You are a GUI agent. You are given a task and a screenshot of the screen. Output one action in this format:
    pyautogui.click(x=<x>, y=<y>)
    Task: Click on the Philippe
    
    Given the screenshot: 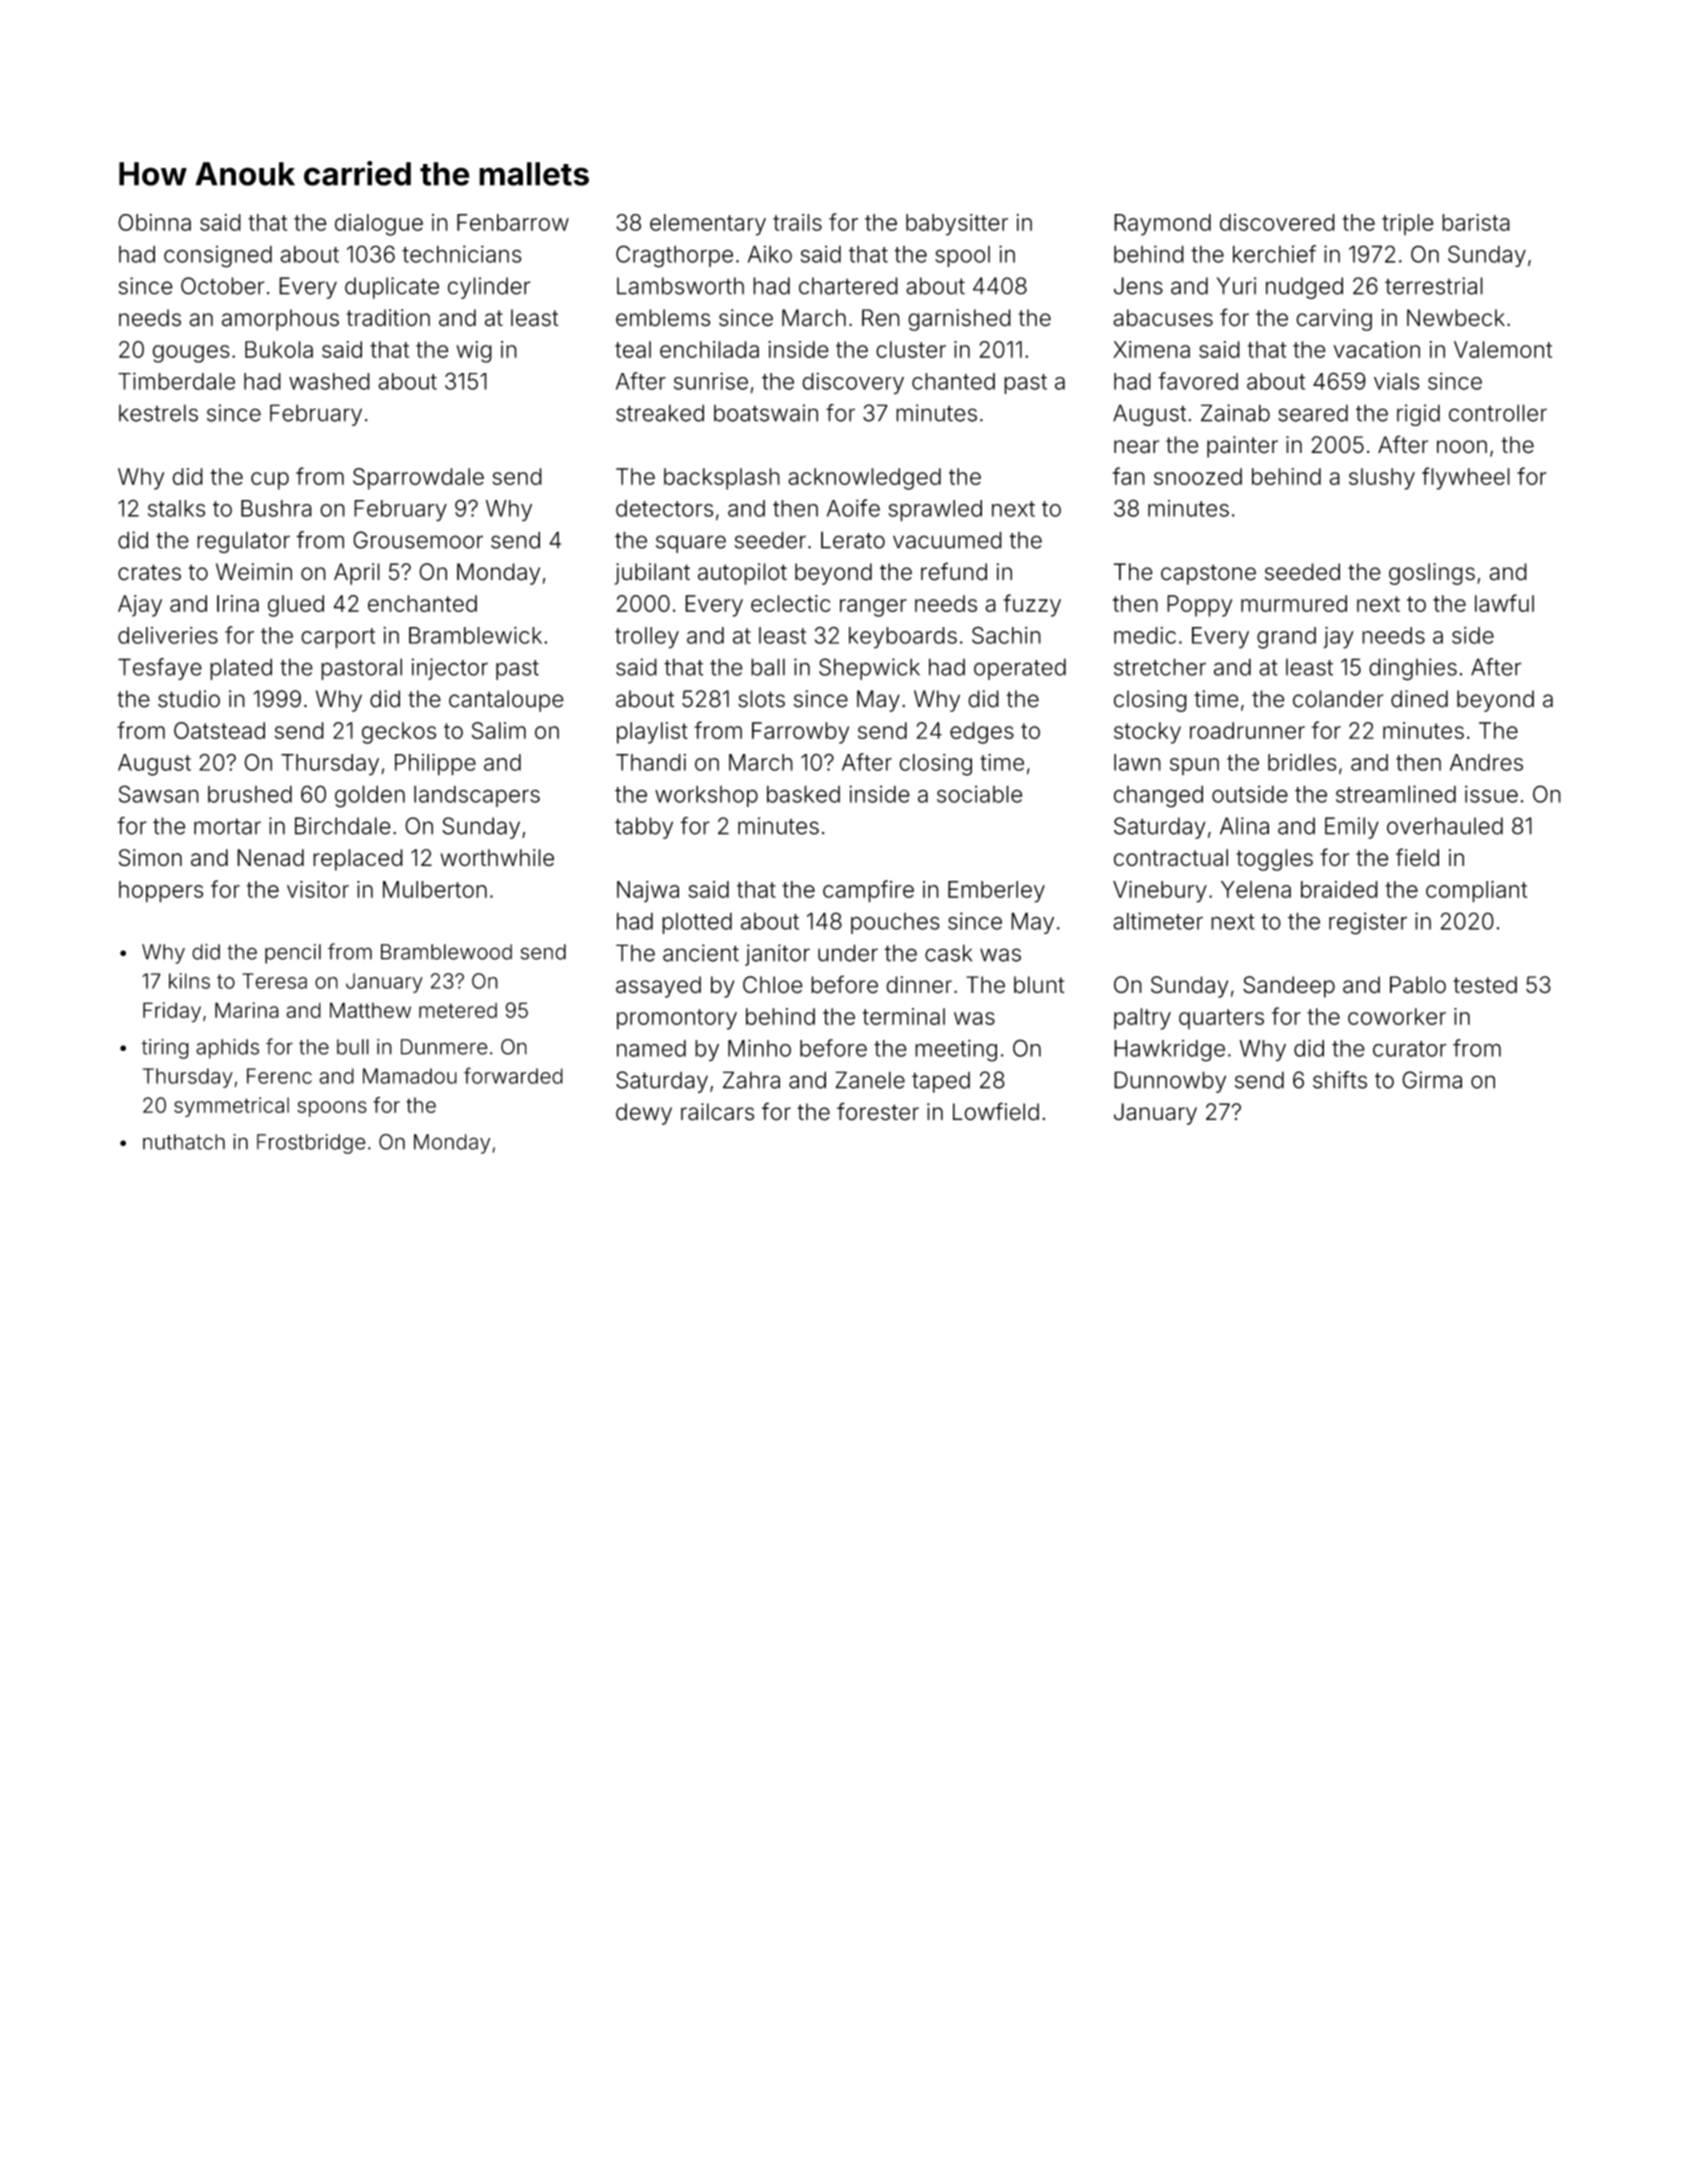 What is the action you would take?
    pyautogui.click(x=435, y=764)
